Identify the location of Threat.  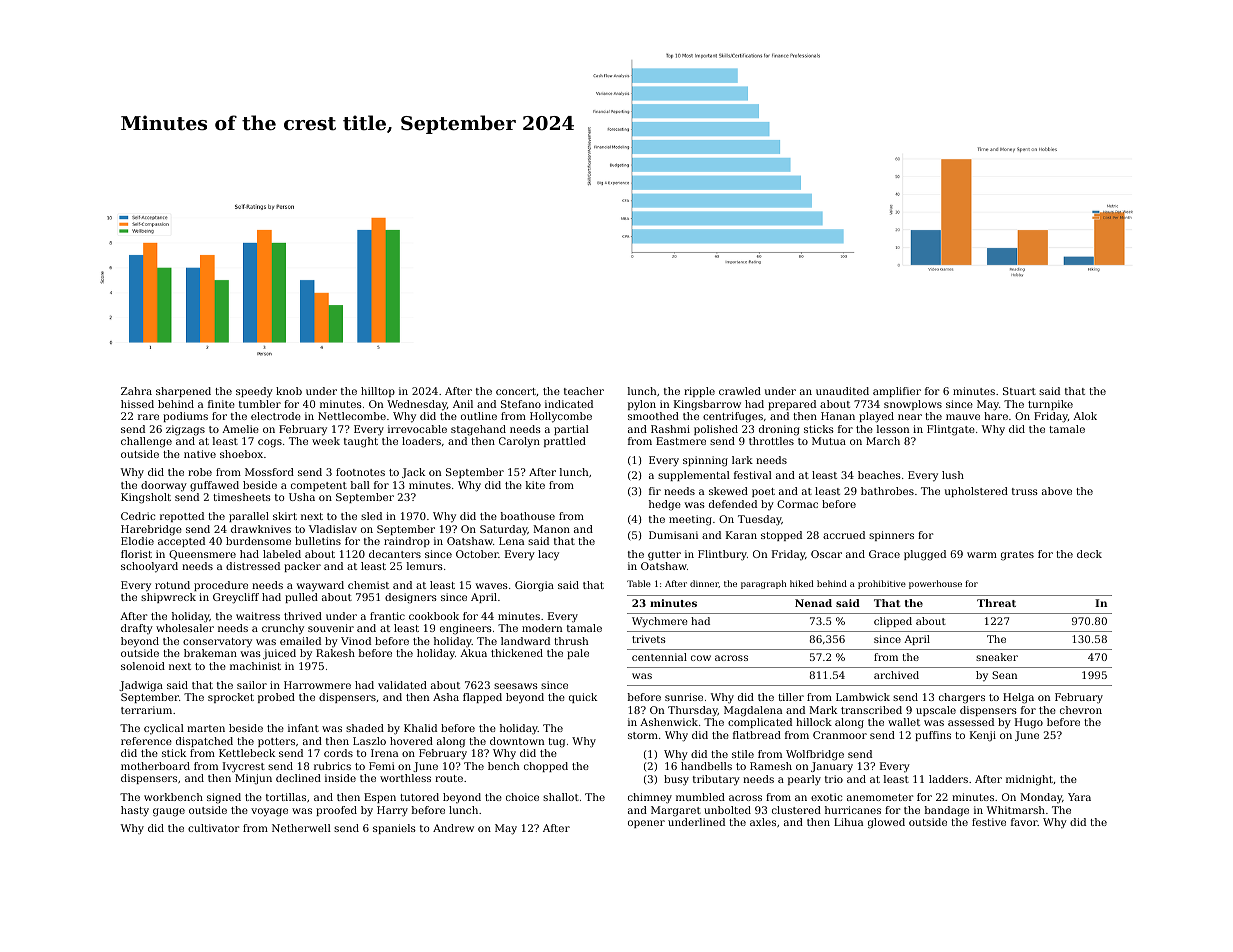
(996, 603).
